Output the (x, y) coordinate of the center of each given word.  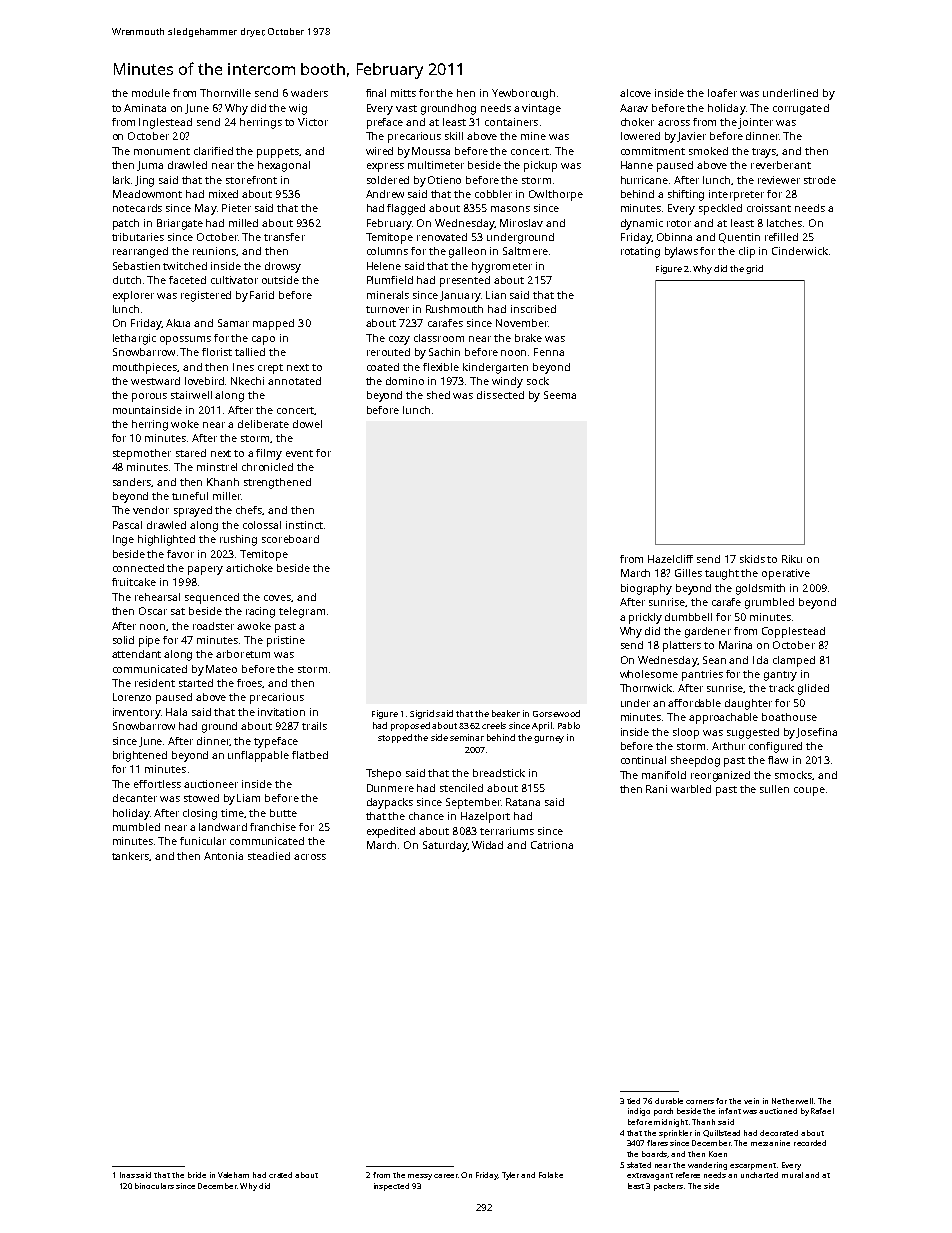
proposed (410, 726)
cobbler (493, 194)
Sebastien (136, 266)
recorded (810, 1143)
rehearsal (157, 597)
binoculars (154, 1186)
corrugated (801, 109)
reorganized (720, 776)
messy (420, 1177)
